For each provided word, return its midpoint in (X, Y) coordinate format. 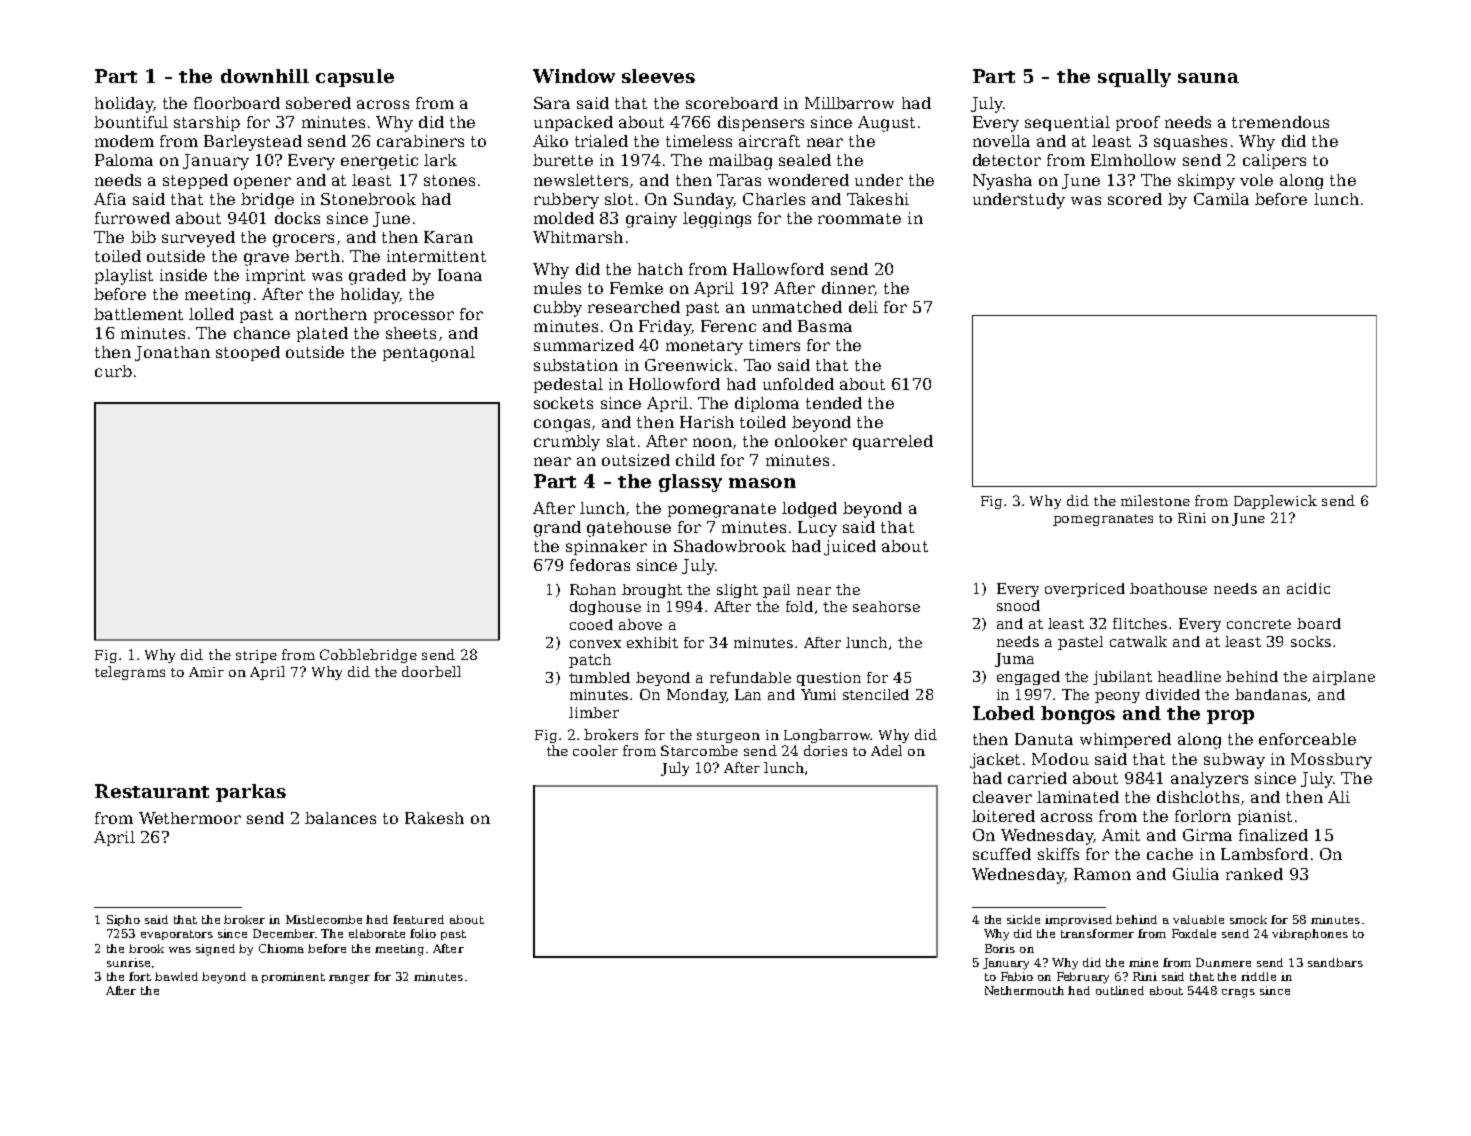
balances (340, 818)
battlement (138, 314)
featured (418, 919)
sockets (563, 403)
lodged (809, 510)
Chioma (281, 948)
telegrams (130, 673)
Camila (1221, 199)
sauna (1208, 78)
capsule (355, 78)
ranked (1254, 874)
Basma (825, 326)
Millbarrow (849, 103)
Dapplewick (1275, 502)
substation (576, 365)
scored (1135, 199)
